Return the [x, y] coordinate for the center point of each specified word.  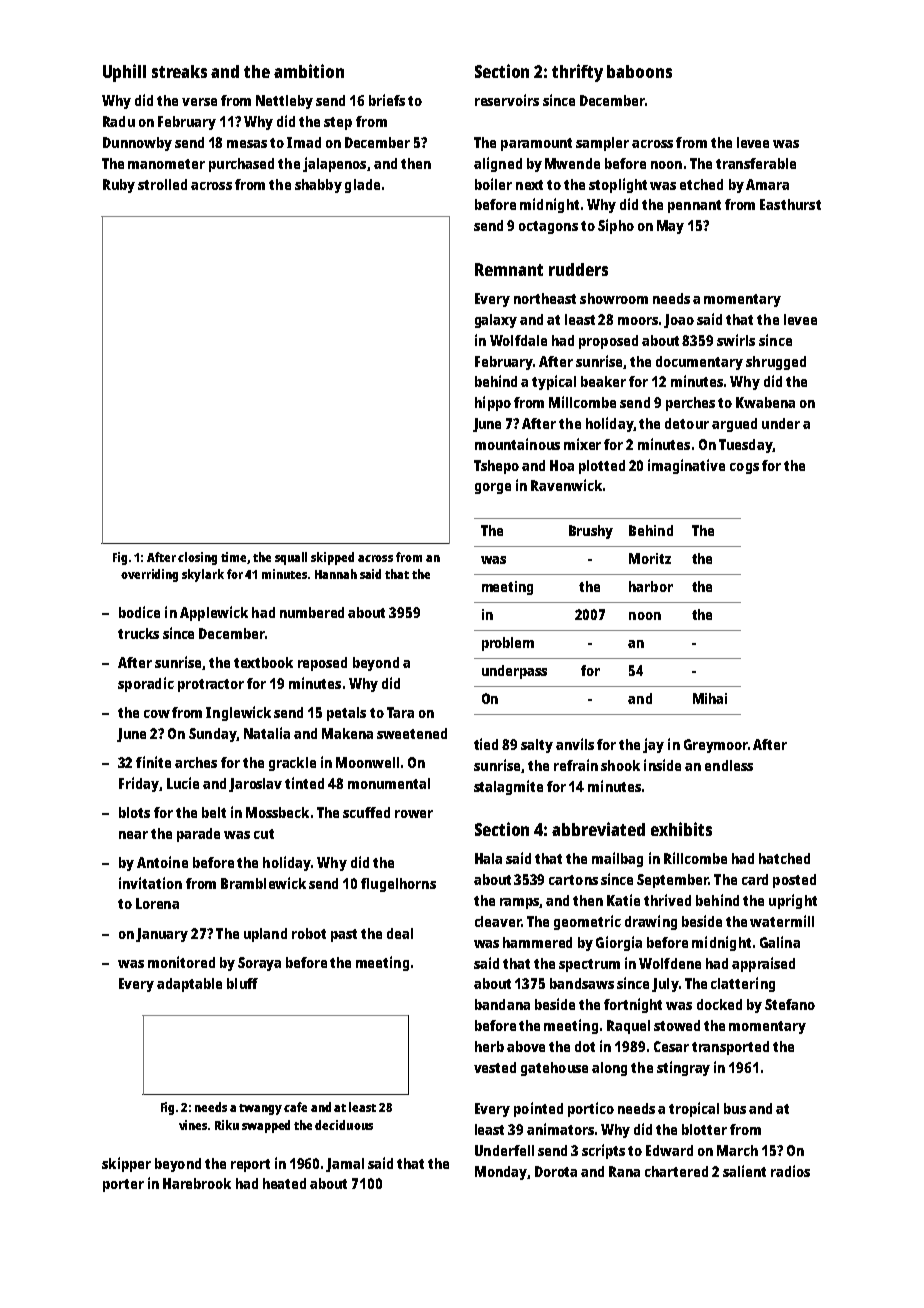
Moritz [650, 558]
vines [193, 1125]
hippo [493, 403]
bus [735, 1108]
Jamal [345, 1165]
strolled [162, 184]
